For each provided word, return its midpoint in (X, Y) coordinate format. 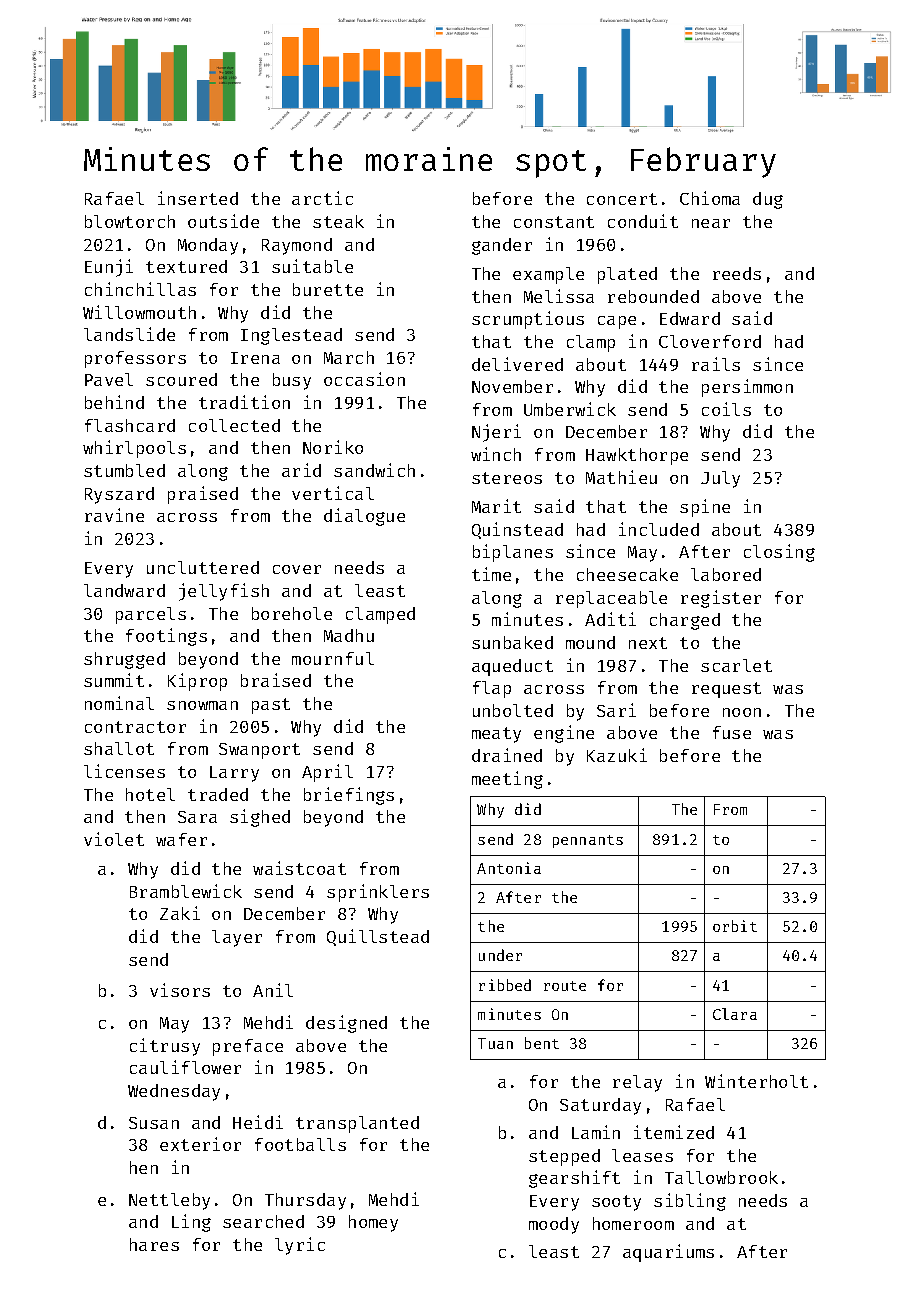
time (491, 574)
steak (338, 221)
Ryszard (119, 495)
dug (768, 200)
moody (554, 1225)
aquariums (668, 1253)
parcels (151, 615)
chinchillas (140, 289)
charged (685, 621)
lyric (300, 1246)
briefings (349, 796)
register (721, 599)
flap (492, 689)
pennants (588, 841)
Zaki (180, 913)
